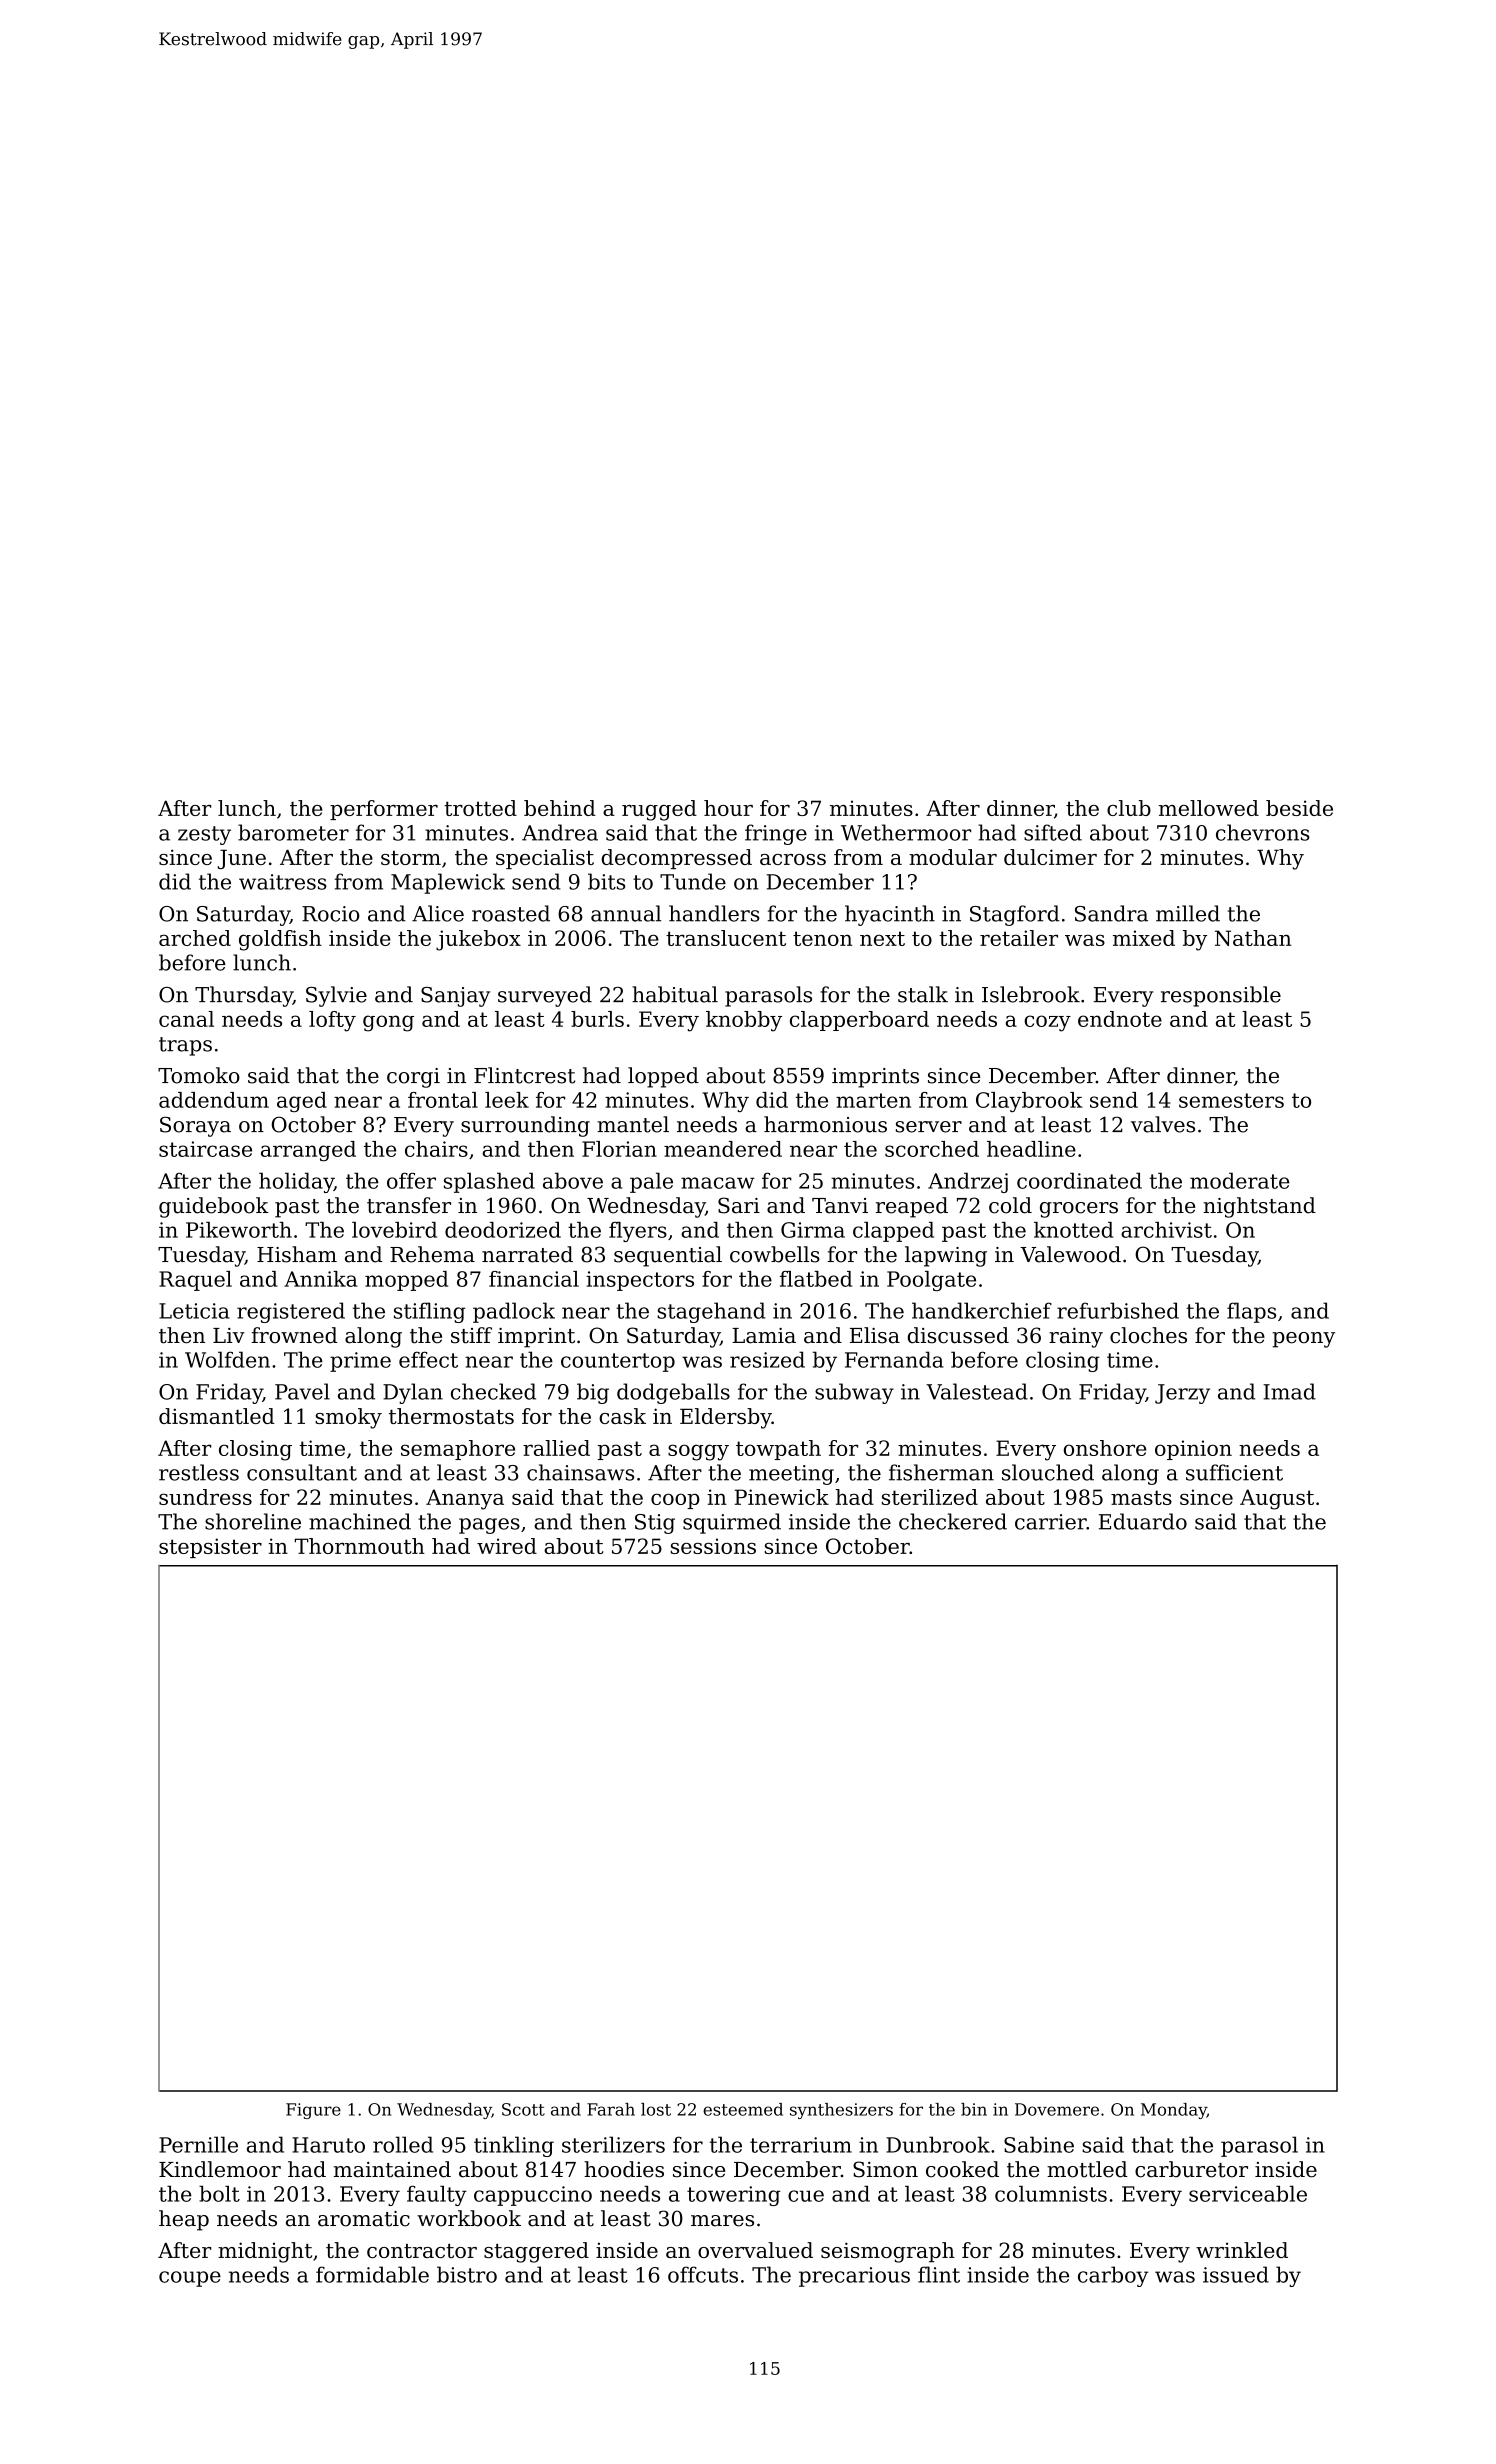  What do you see at coordinates (448, 883) in the page?
I see `Maplewick` at bounding box center [448, 883].
